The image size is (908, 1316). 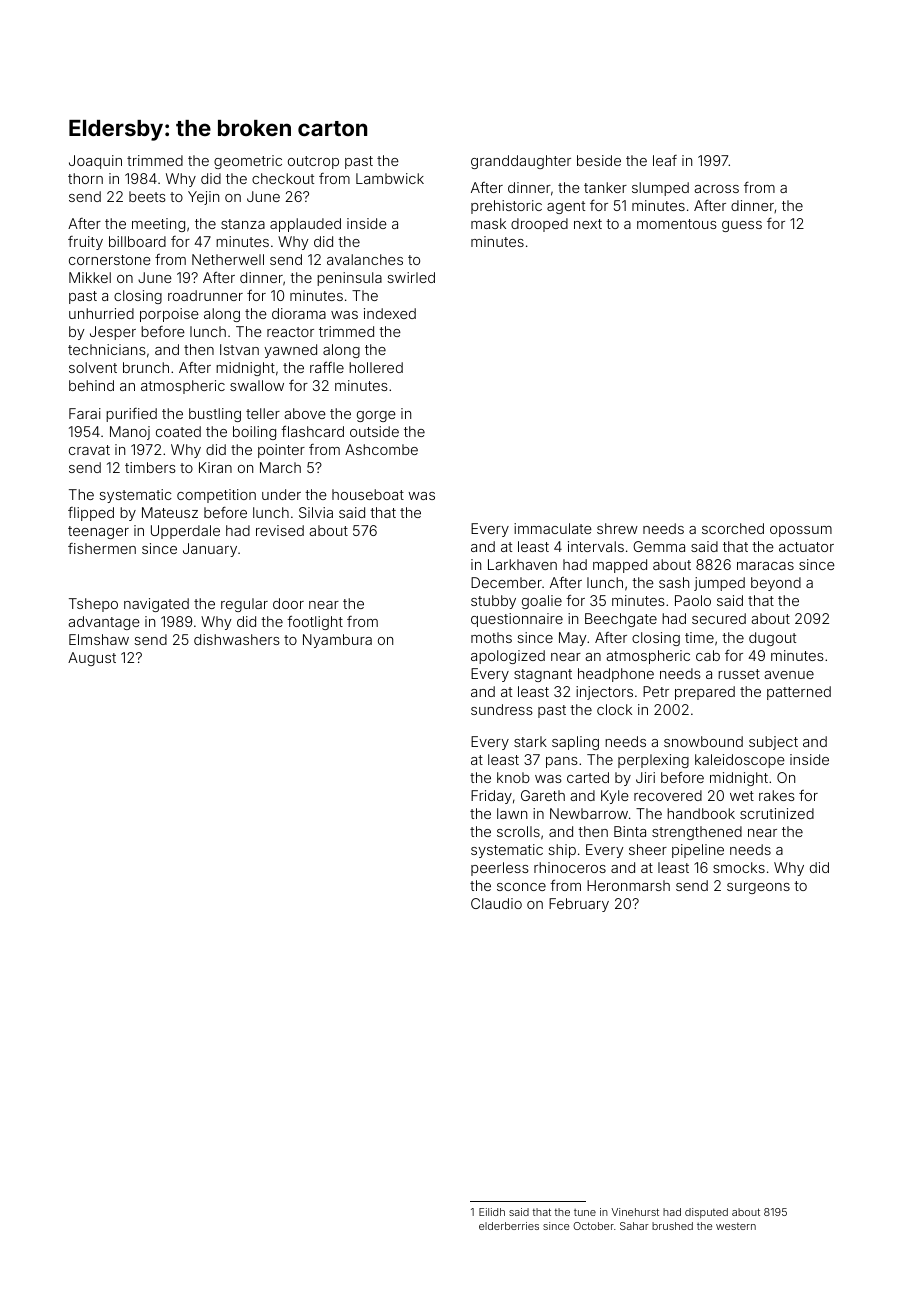 I want to click on tune, so click(x=585, y=1212).
